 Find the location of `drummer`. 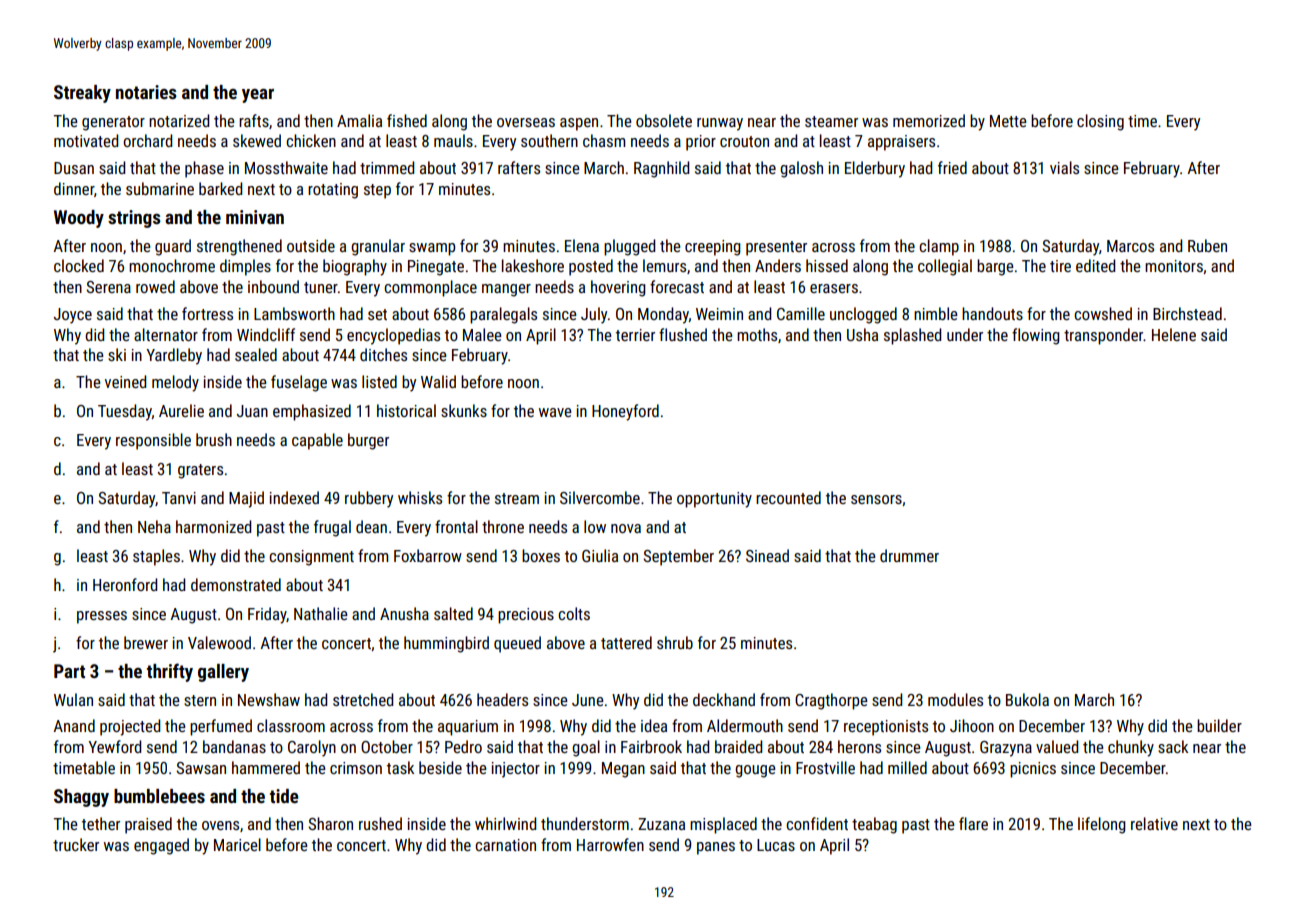

drummer is located at coordinates (909, 555).
